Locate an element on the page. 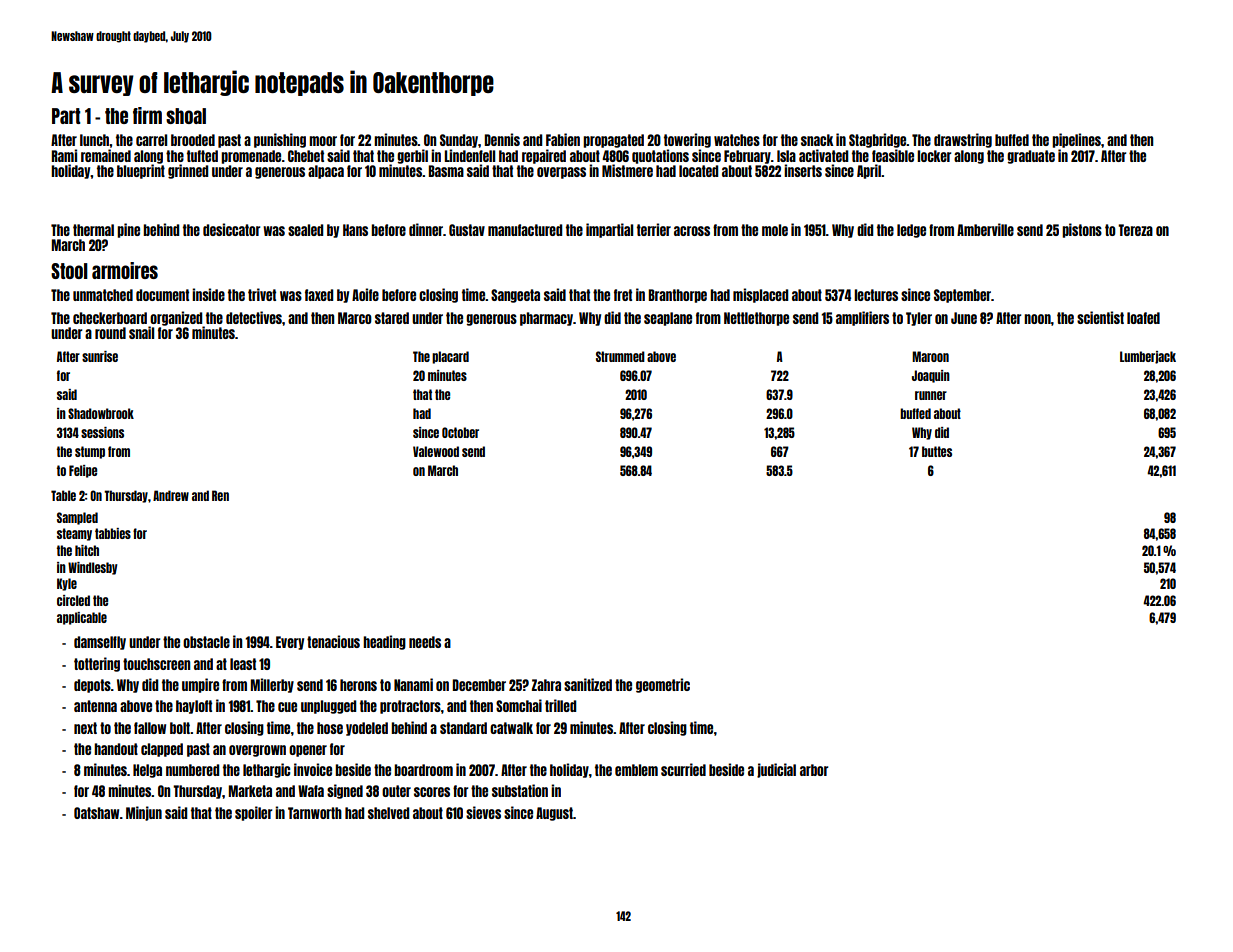  propagated is located at coordinates (613, 141).
